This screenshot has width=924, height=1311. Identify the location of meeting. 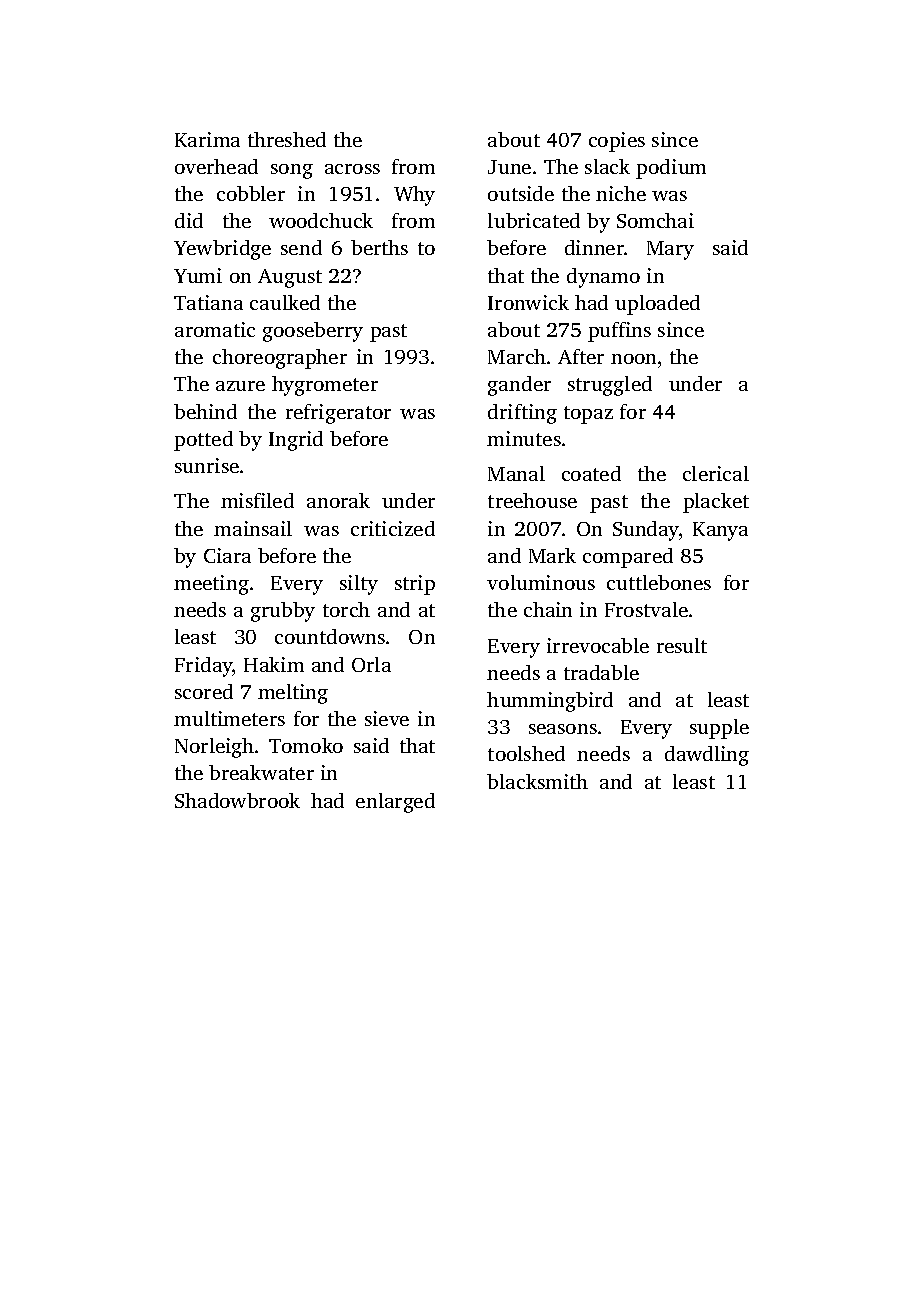
(211, 585).
